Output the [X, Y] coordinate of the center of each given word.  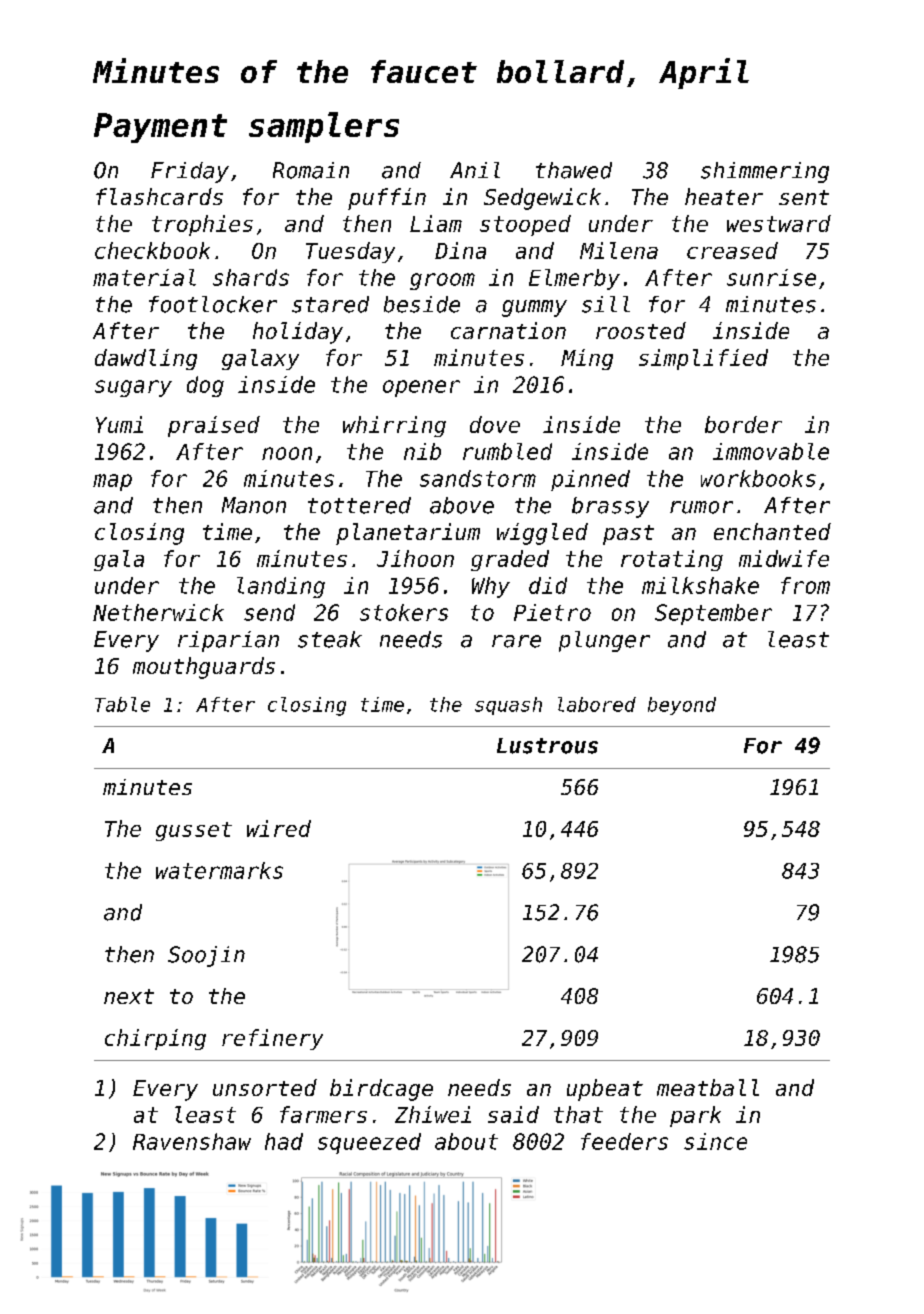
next [129, 996]
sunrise [771, 277]
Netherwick [158, 612]
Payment [160, 128]
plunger [604, 641]
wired [279, 828]
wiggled [542, 534]
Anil [475, 170]
